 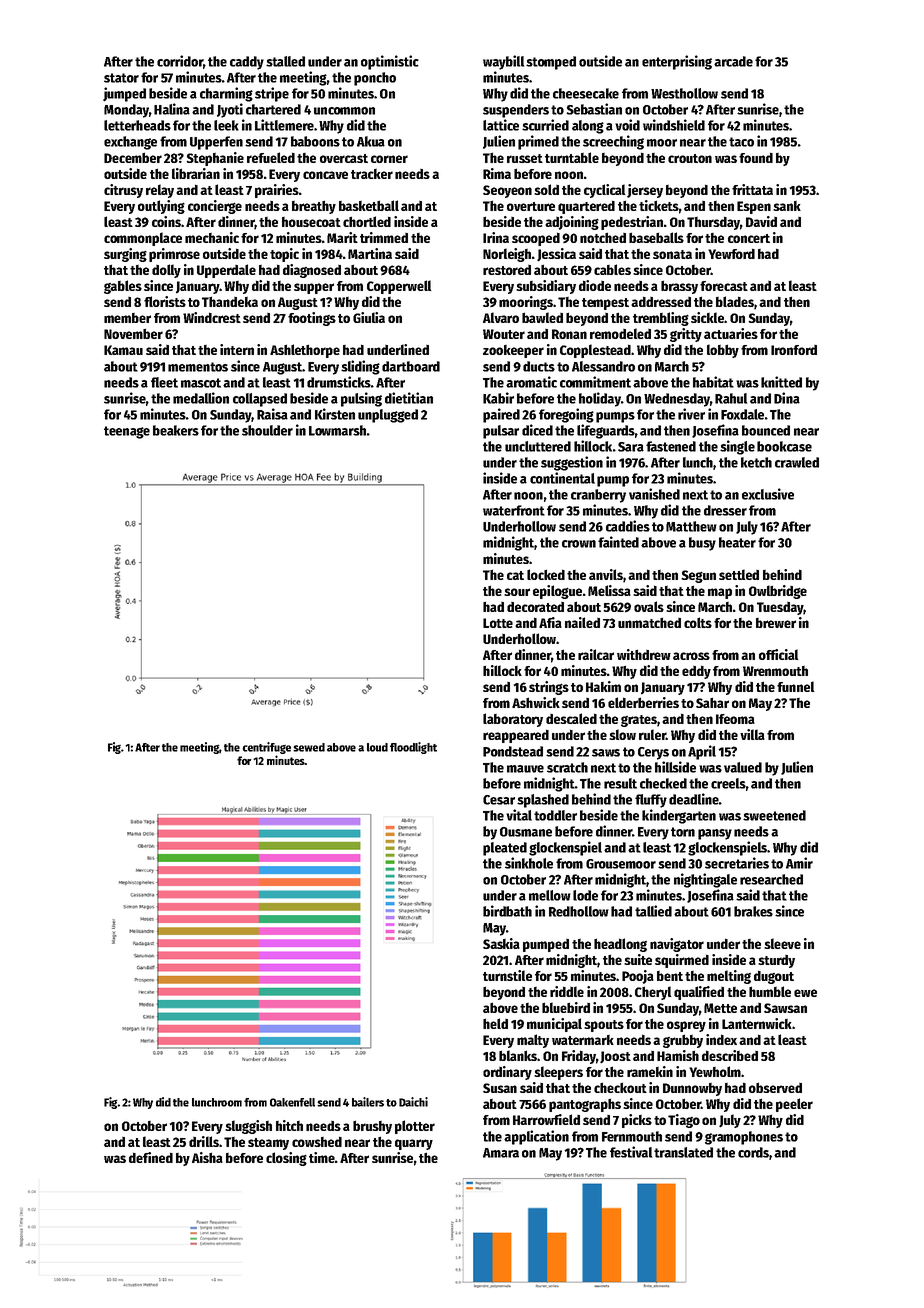 What do you see at coordinates (267, 430) in the document?
I see `shoulder` at bounding box center [267, 430].
